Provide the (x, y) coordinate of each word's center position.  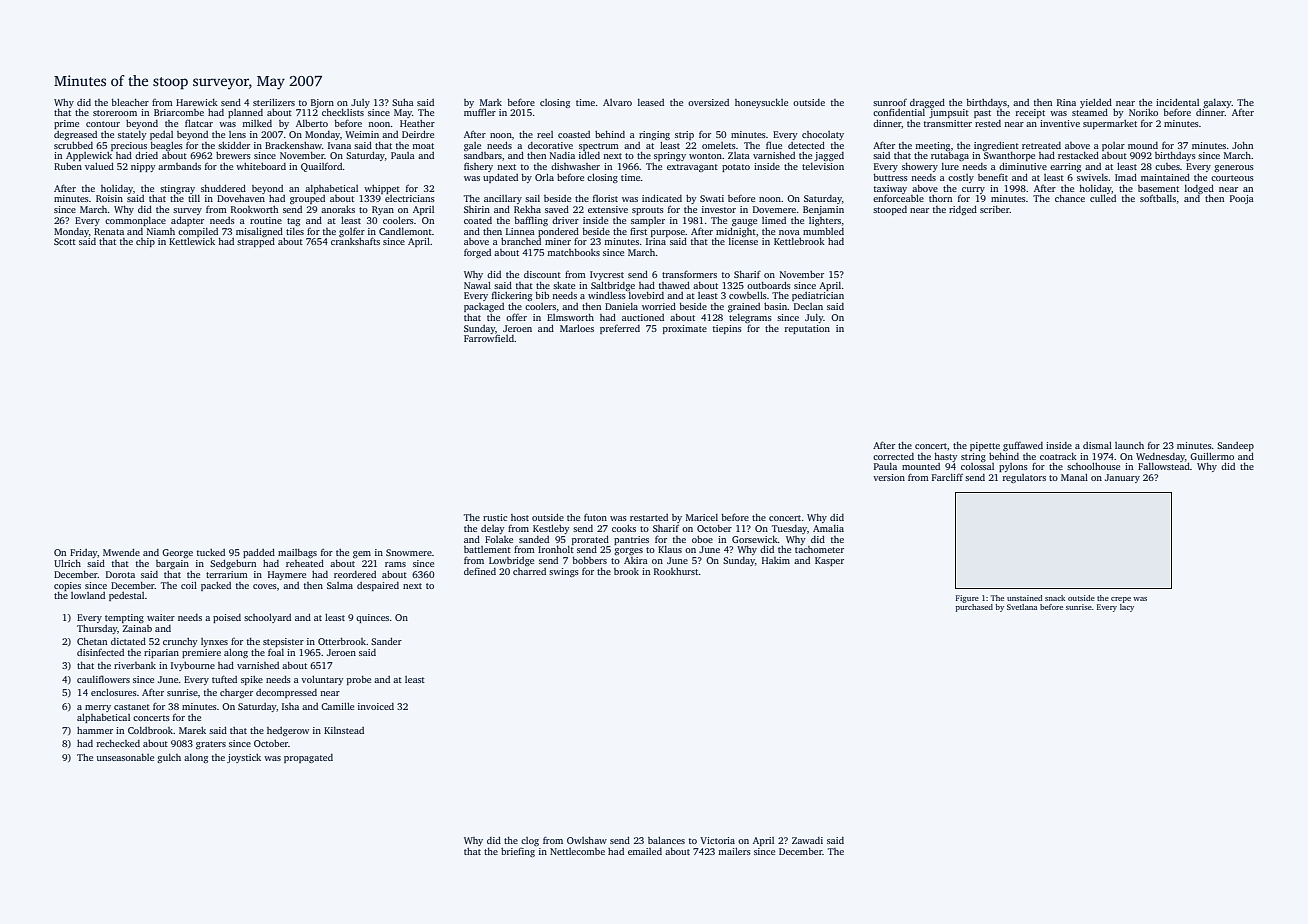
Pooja (1242, 199)
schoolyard (267, 618)
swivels (1092, 177)
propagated (308, 758)
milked (257, 123)
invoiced (376, 706)
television (823, 166)
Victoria (717, 840)
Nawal (477, 285)
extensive (608, 209)
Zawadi (807, 840)
